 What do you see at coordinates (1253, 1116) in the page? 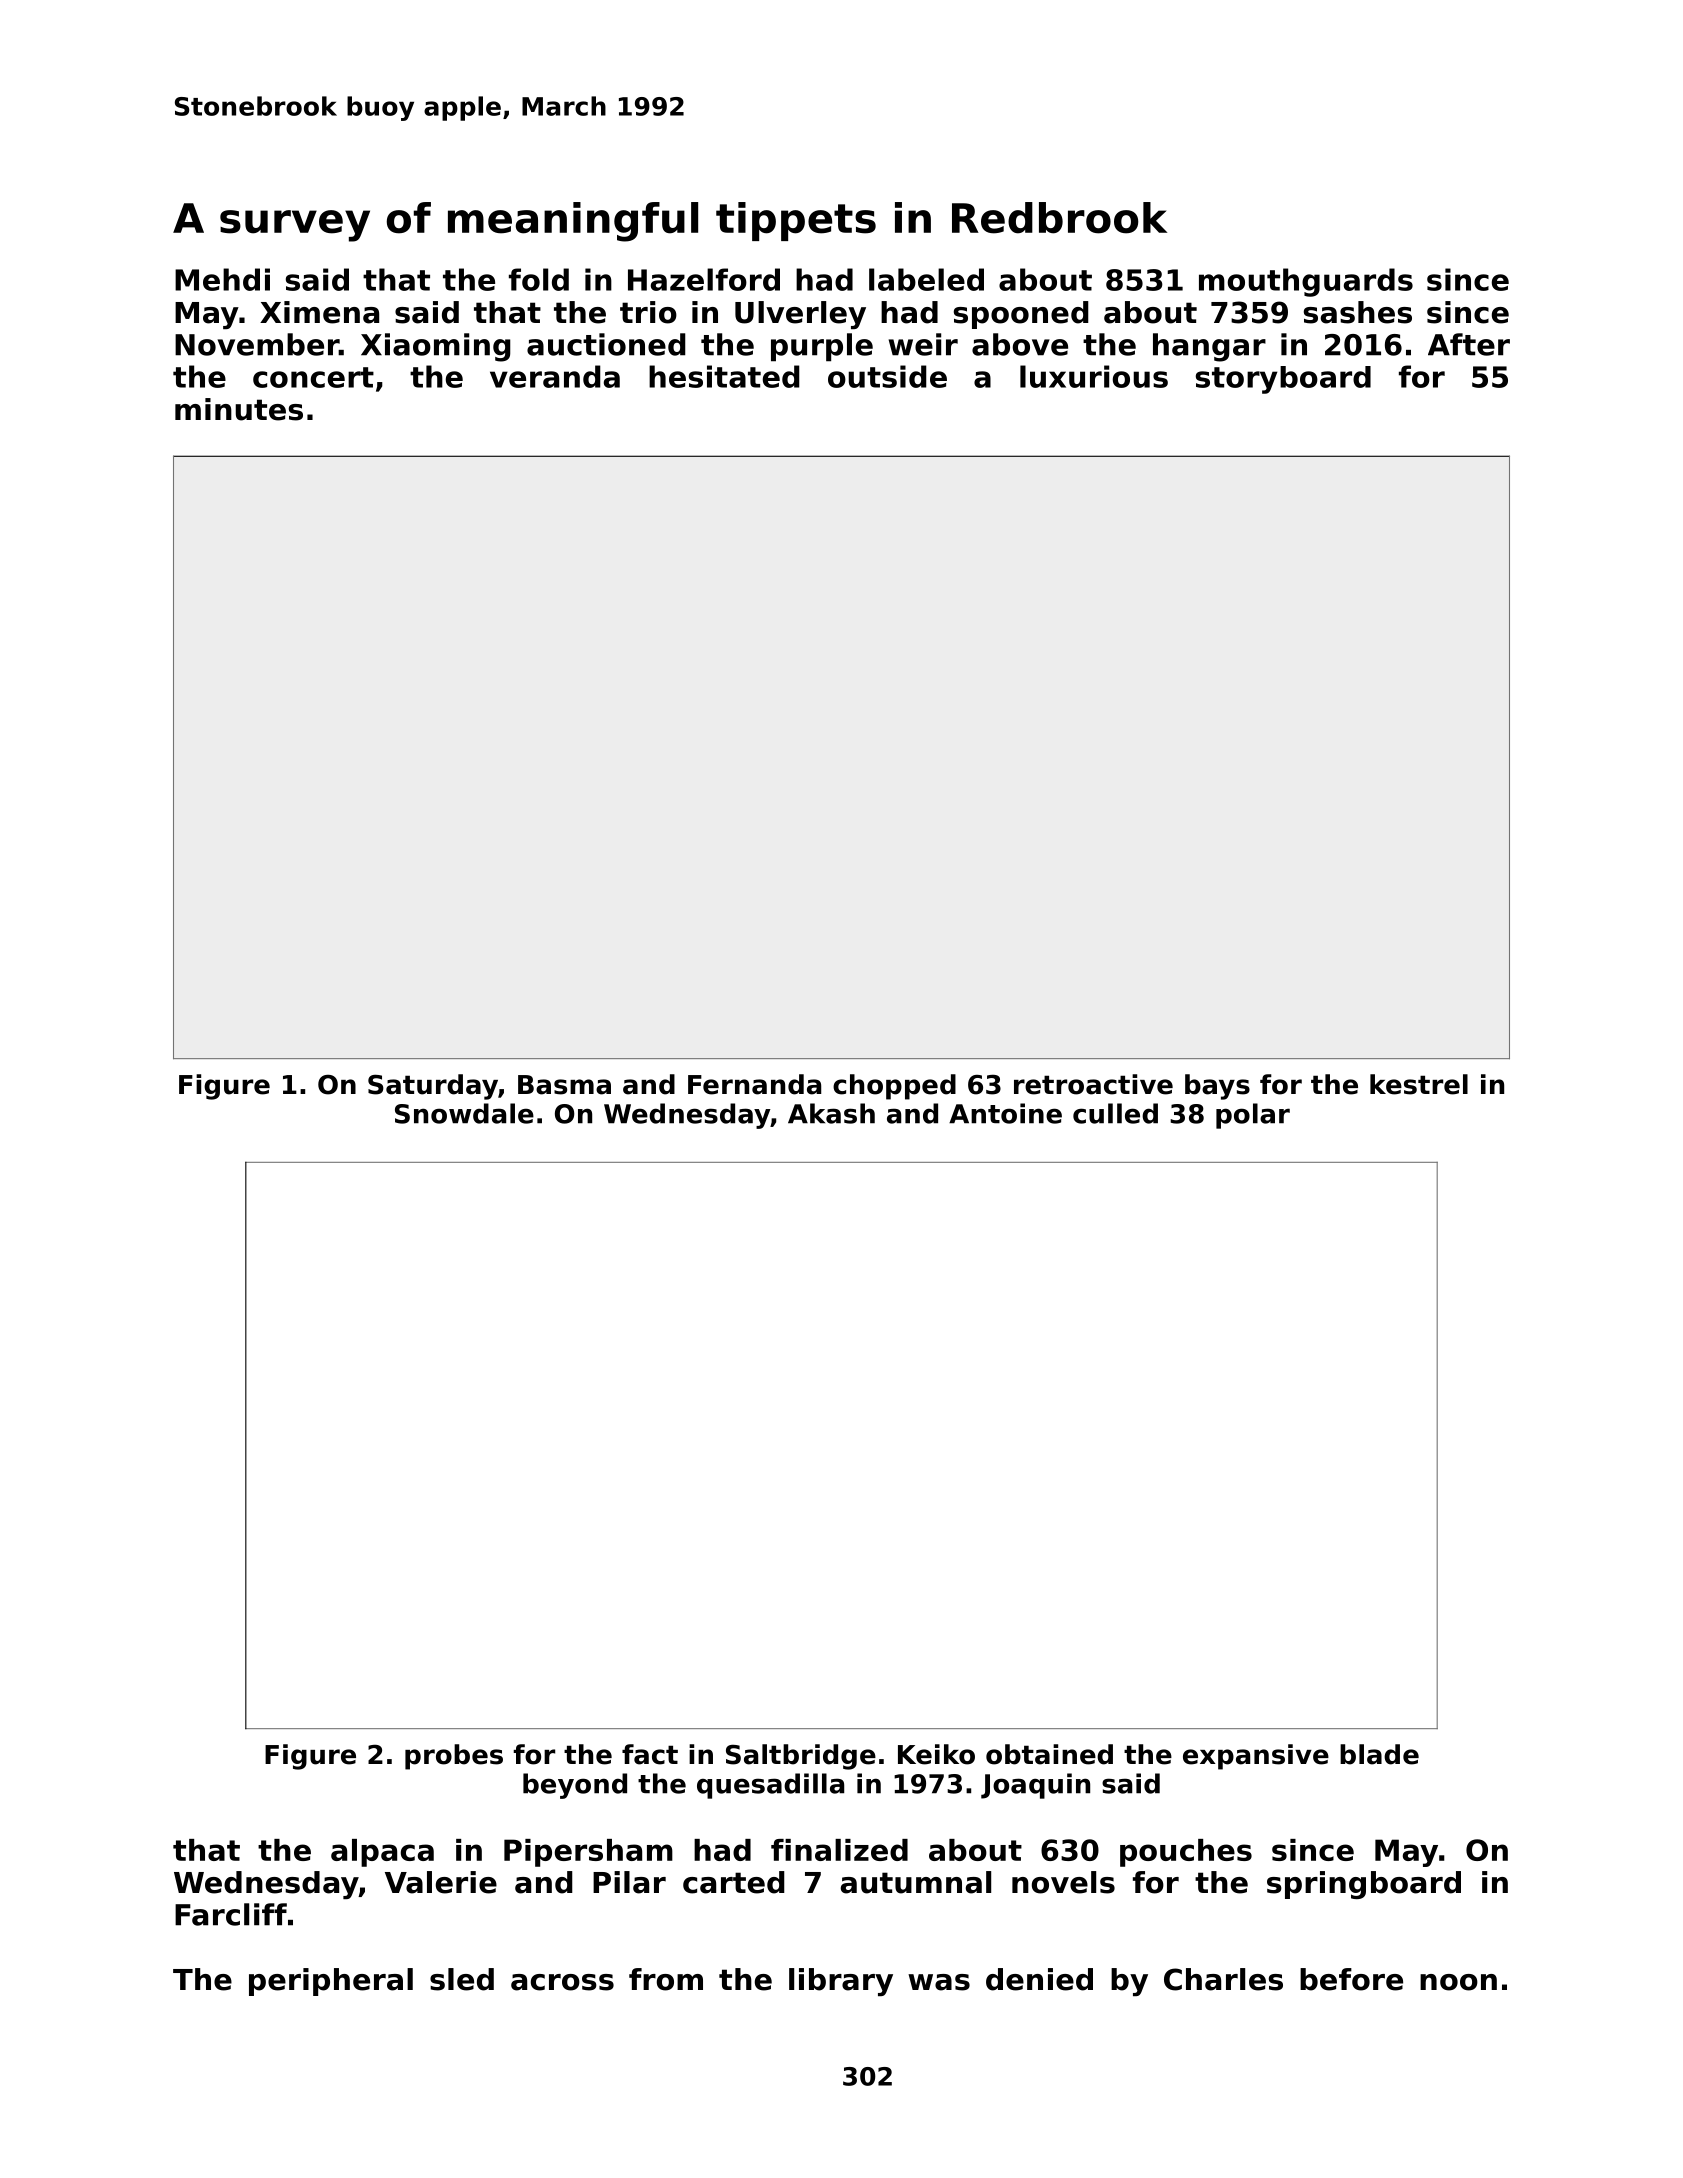
I see `polar` at bounding box center [1253, 1116].
